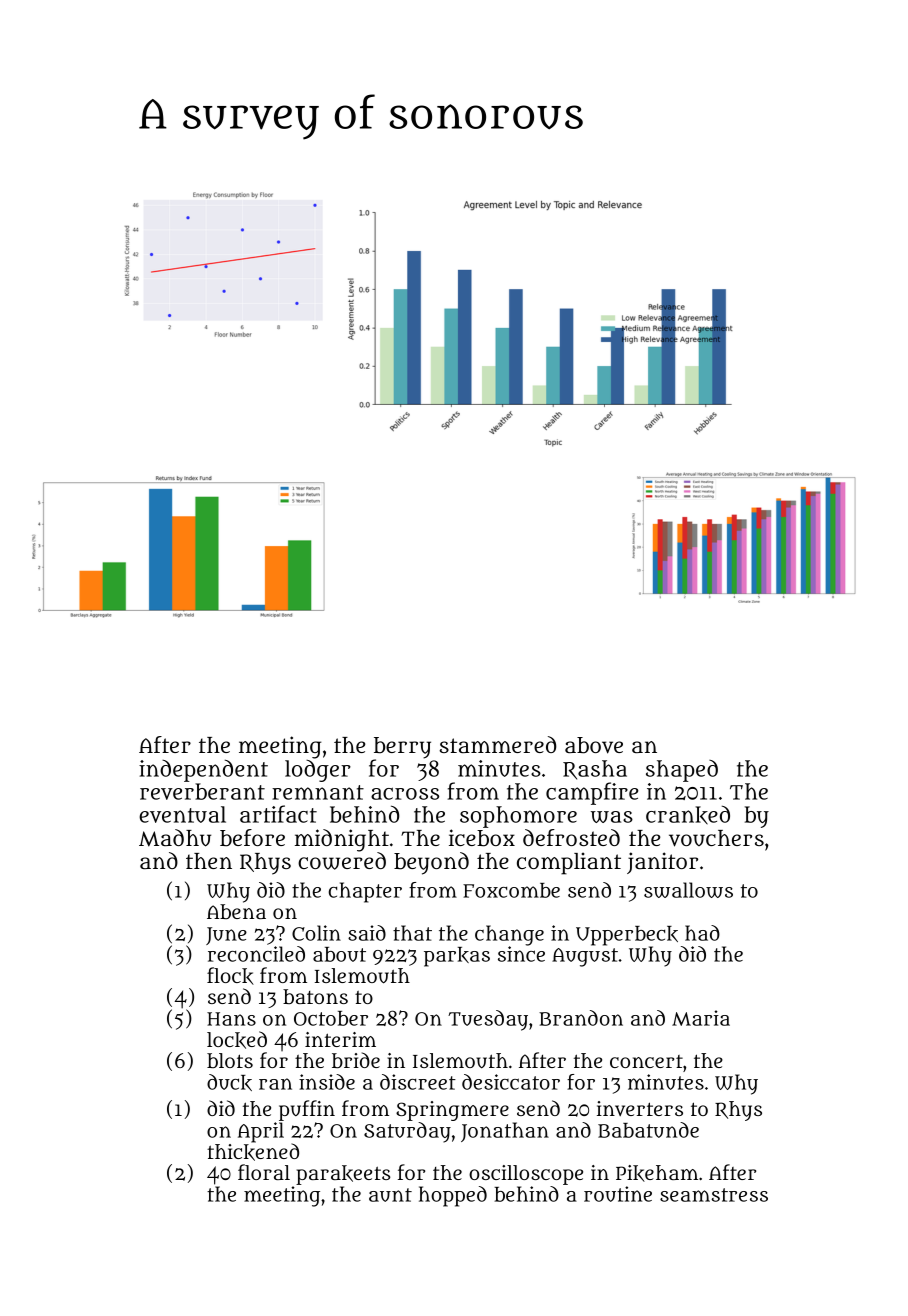  What do you see at coordinates (402, 748) in the image?
I see `berry` at bounding box center [402, 748].
